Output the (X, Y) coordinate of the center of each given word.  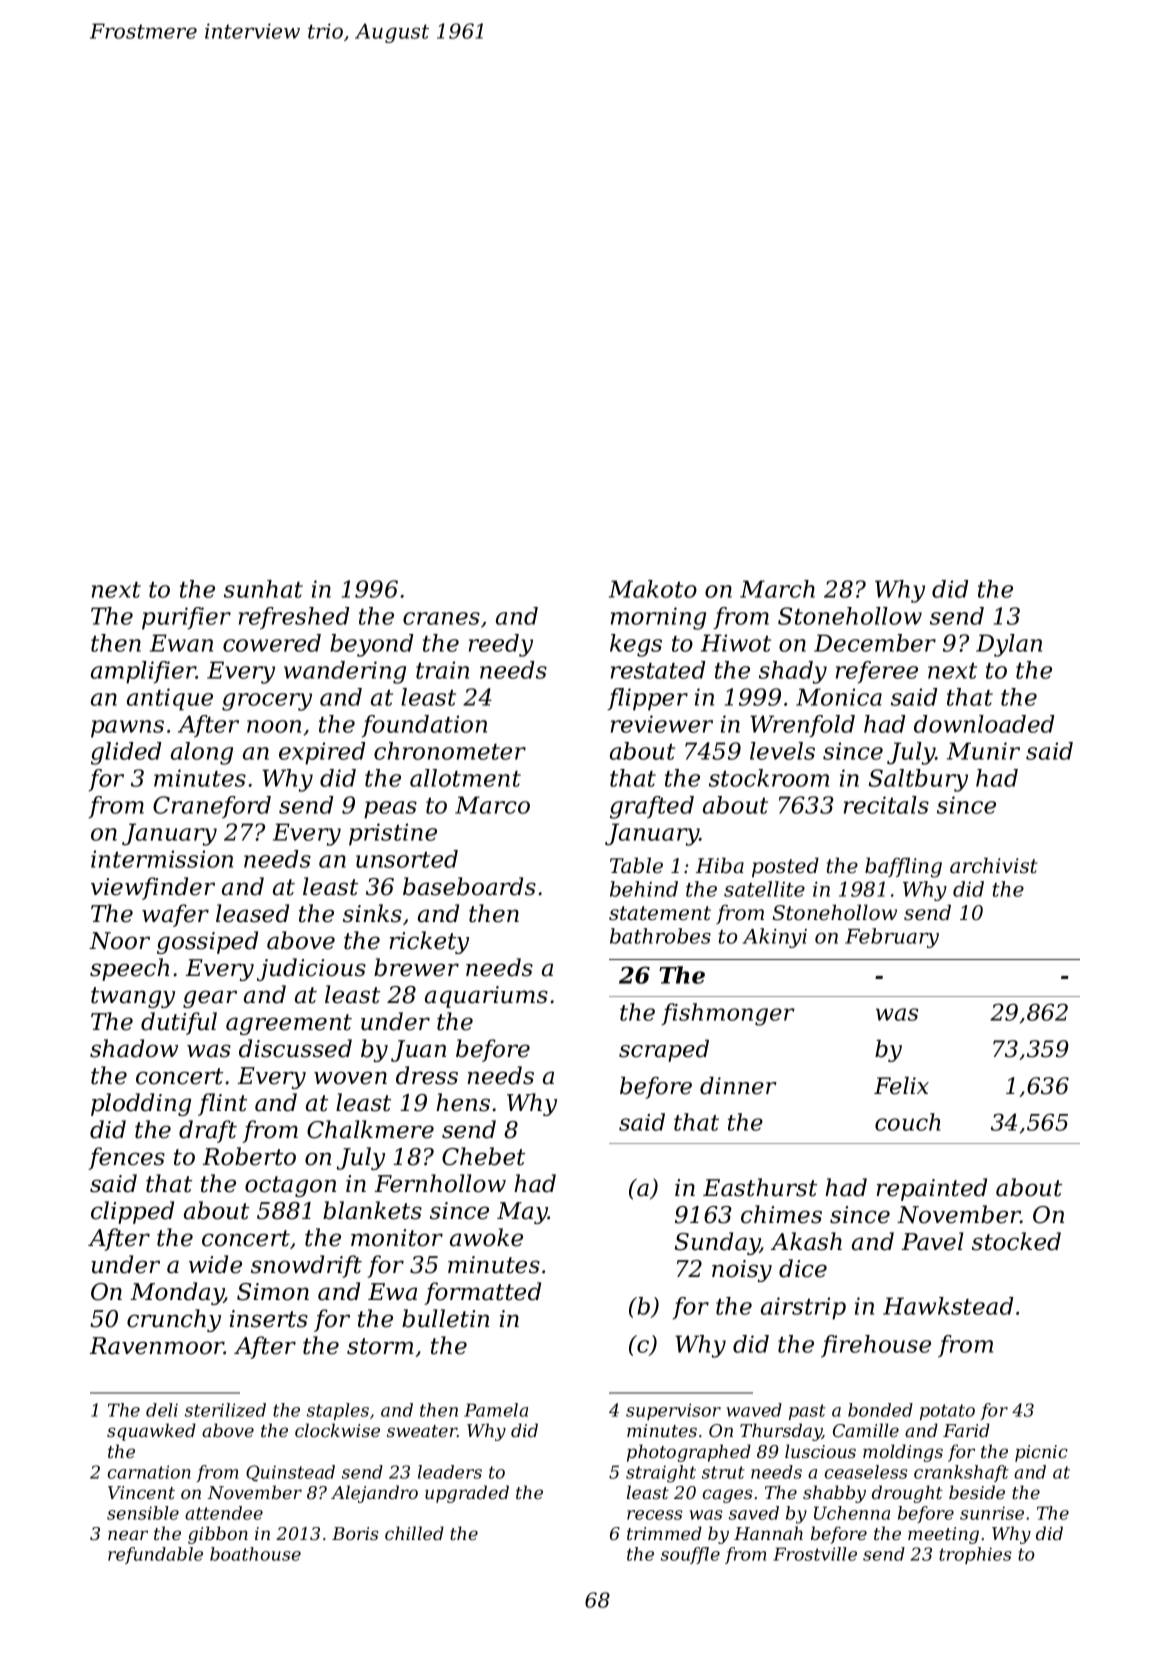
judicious (311, 969)
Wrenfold (802, 726)
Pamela (496, 1410)
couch (908, 1122)
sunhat (263, 589)
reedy (501, 645)
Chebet (483, 1156)
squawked (151, 1432)
